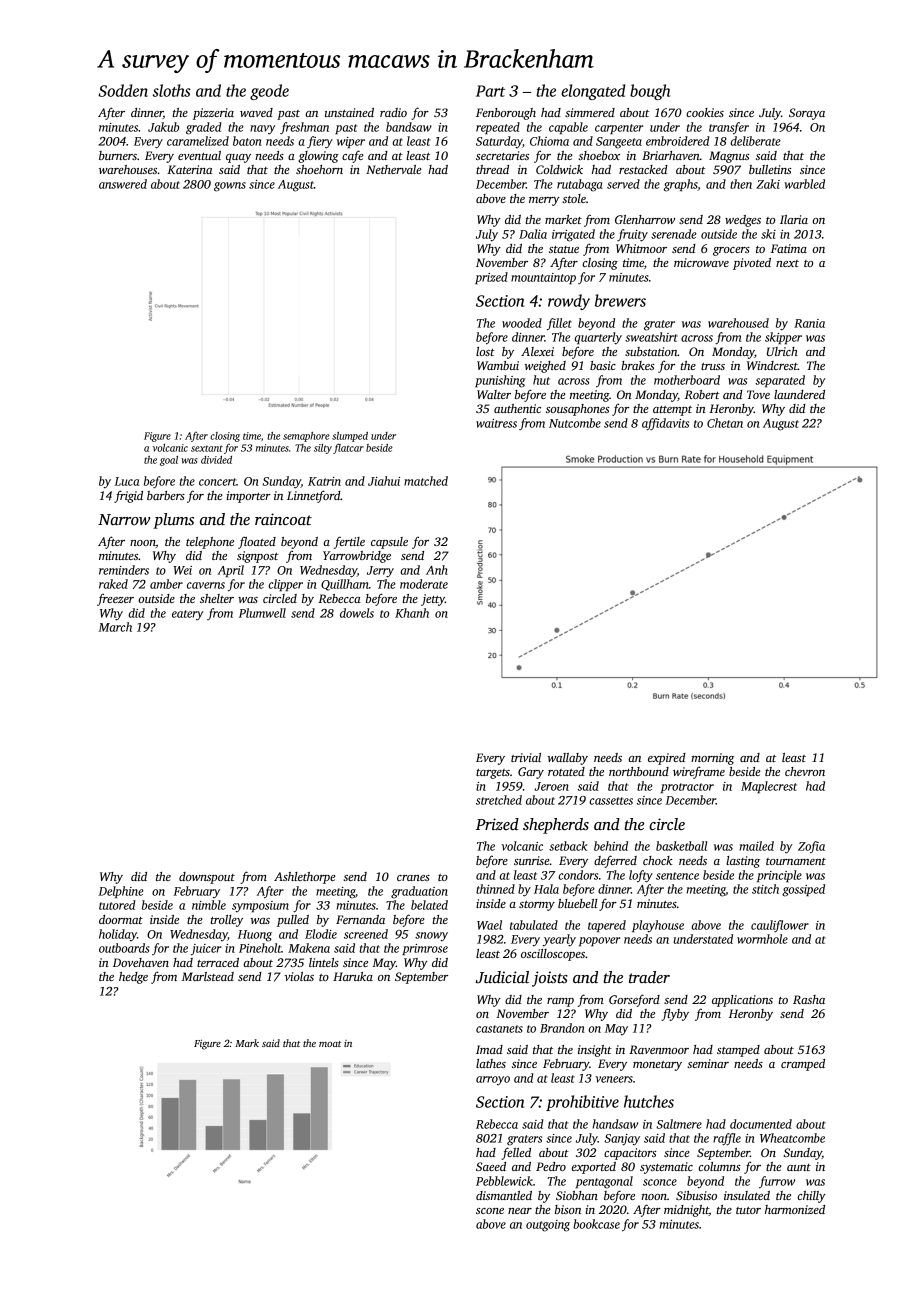 The height and width of the screenshot is (1308, 924). What do you see at coordinates (674, 234) in the screenshot?
I see `serenade` at bounding box center [674, 234].
